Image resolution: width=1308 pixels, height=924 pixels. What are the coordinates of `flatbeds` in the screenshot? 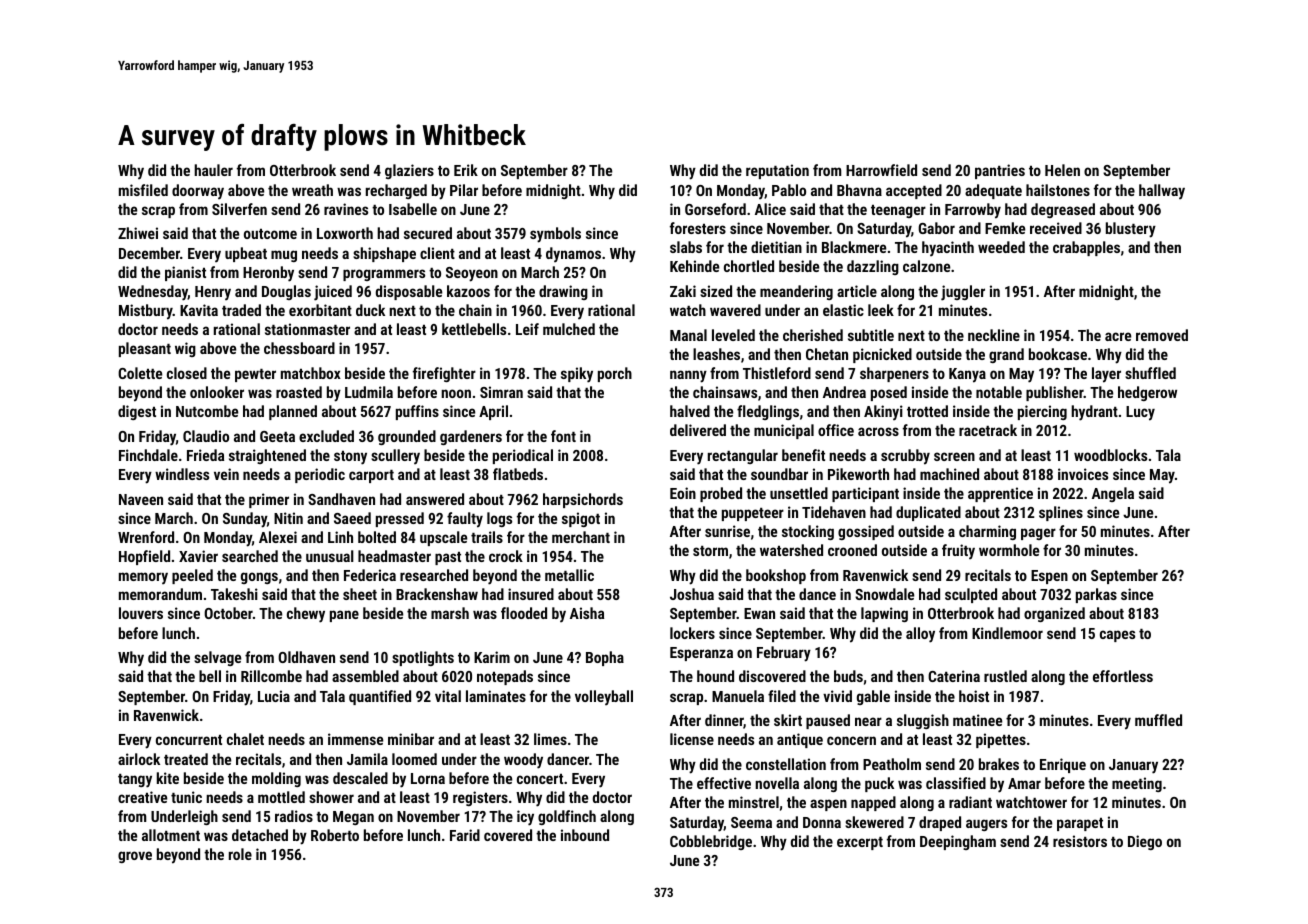 It's located at (518, 474).
